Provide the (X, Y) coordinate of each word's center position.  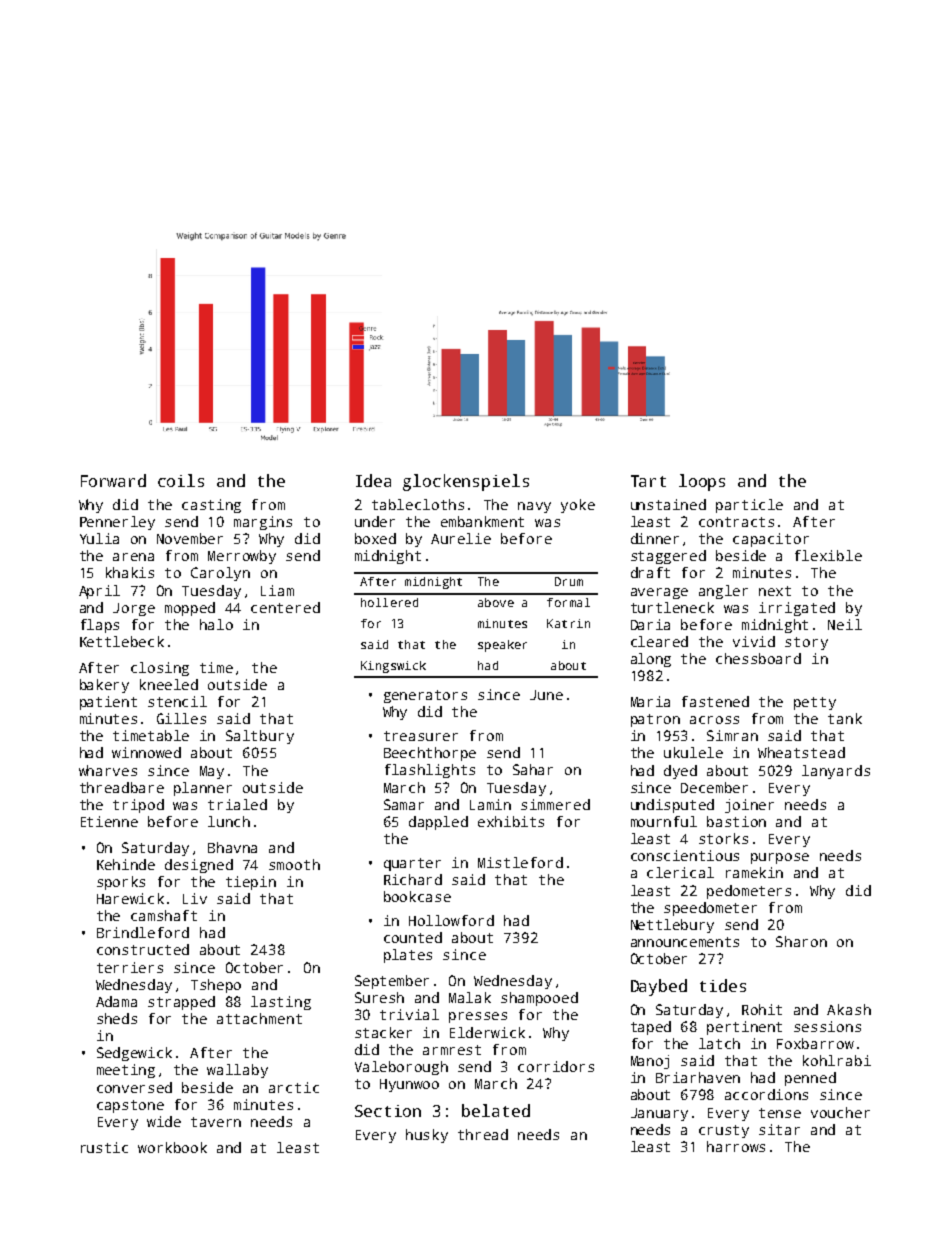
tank (845, 718)
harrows (736, 1146)
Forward (113, 480)
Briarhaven (698, 1077)
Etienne (109, 821)
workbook (172, 1147)
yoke (578, 506)
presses (478, 1017)
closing (160, 669)
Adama (116, 1001)
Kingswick (393, 667)
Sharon (801, 941)
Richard (413, 879)
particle (749, 506)
